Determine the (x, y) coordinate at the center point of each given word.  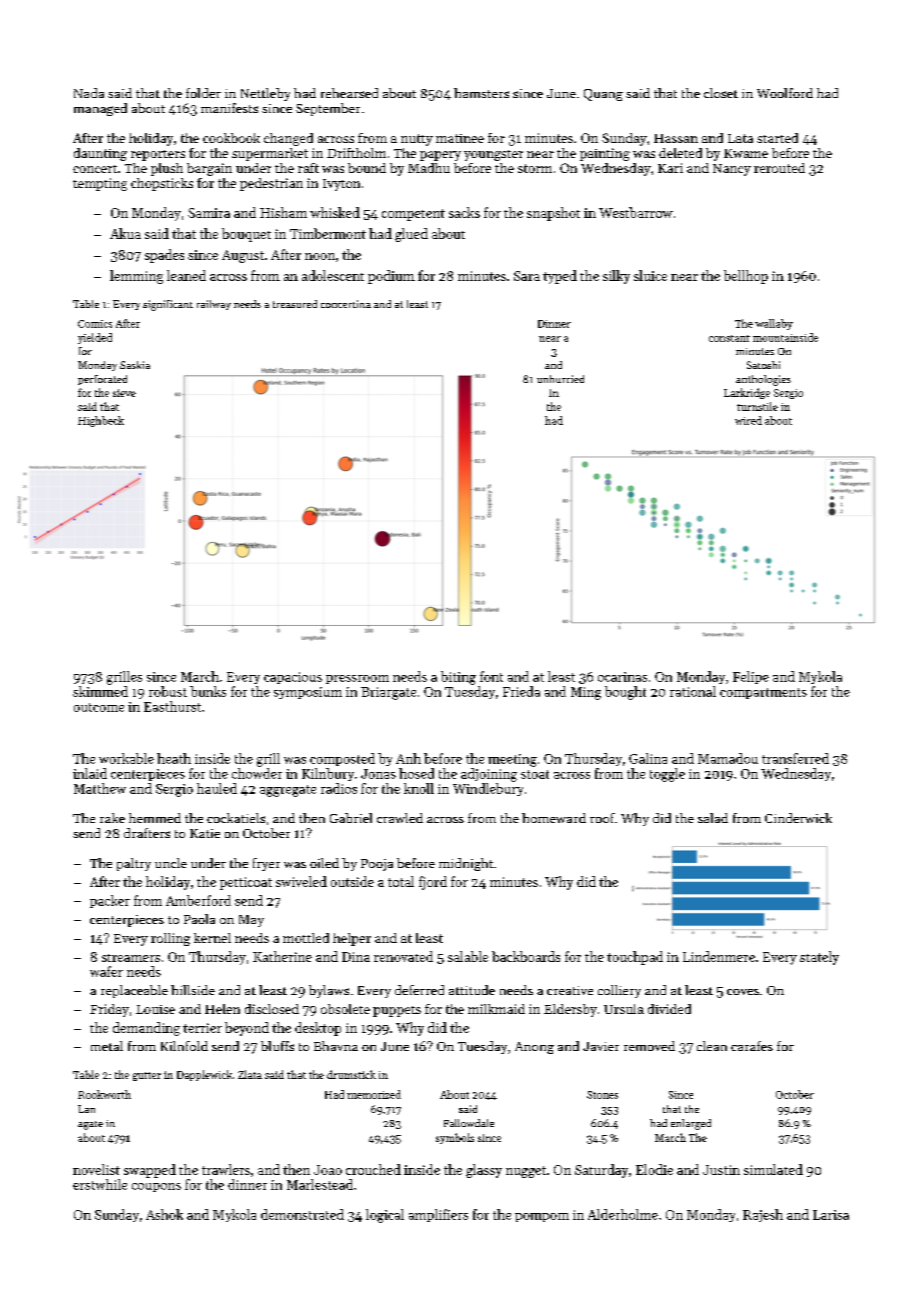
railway (214, 305)
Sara (527, 276)
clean (712, 1046)
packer (110, 901)
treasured (295, 304)
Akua (125, 233)
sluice (650, 275)
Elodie (654, 1169)
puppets (397, 1011)
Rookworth (104, 1094)
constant (729, 338)
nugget (526, 1172)
